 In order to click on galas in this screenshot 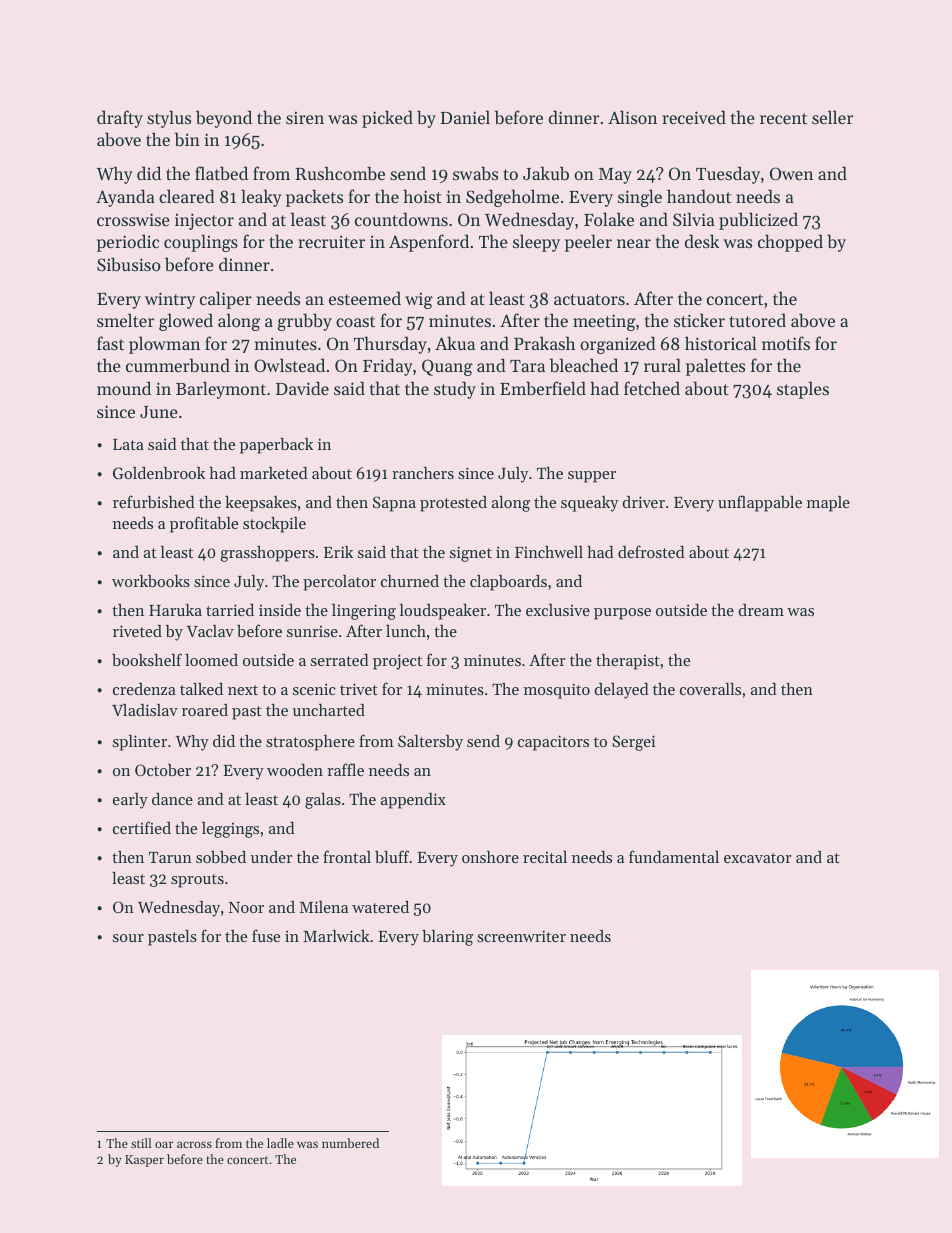, I will do `click(323, 800)`.
